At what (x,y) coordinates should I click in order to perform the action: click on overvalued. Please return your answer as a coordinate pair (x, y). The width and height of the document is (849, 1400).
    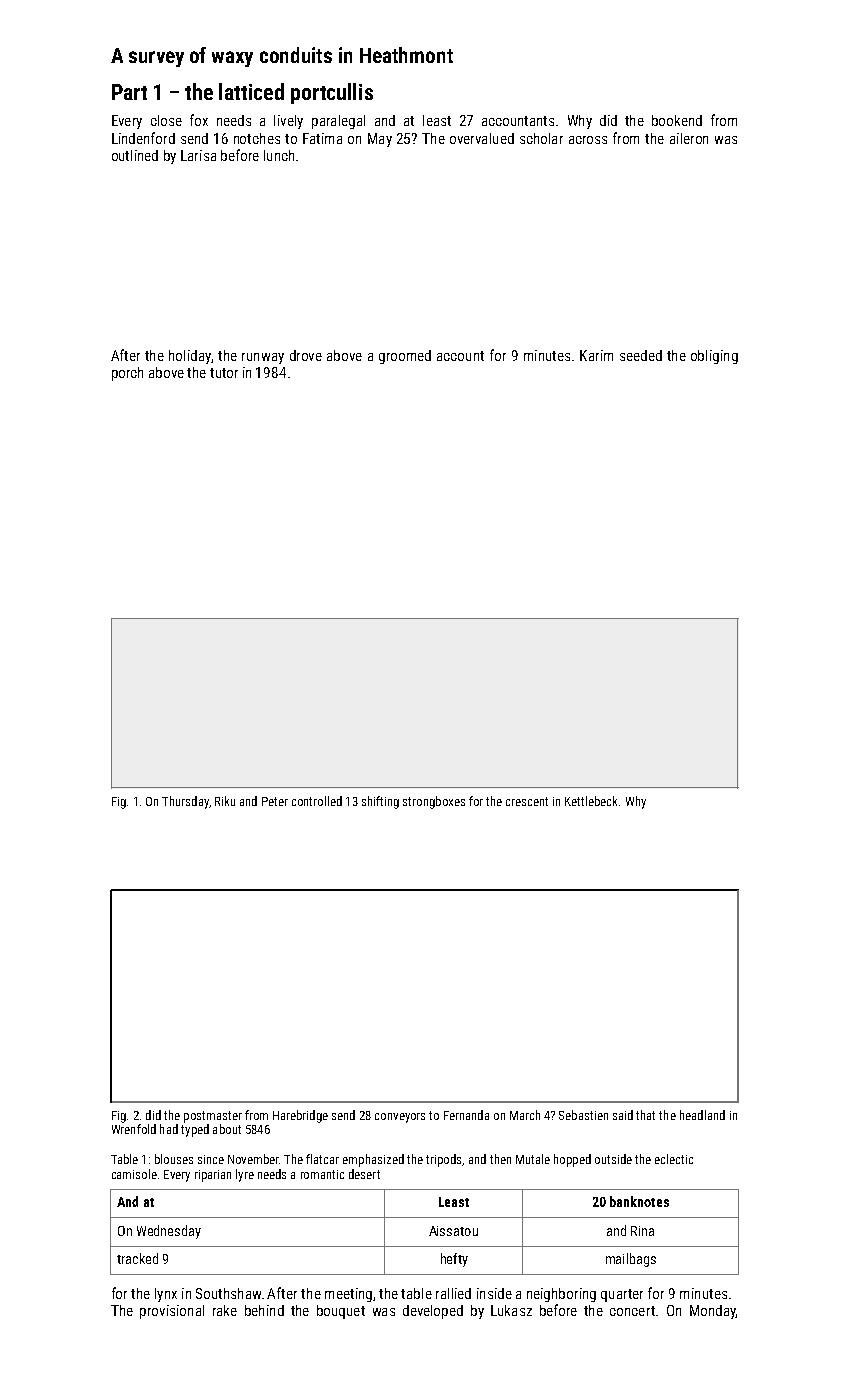
    Looking at the image, I should click on (482, 138).
